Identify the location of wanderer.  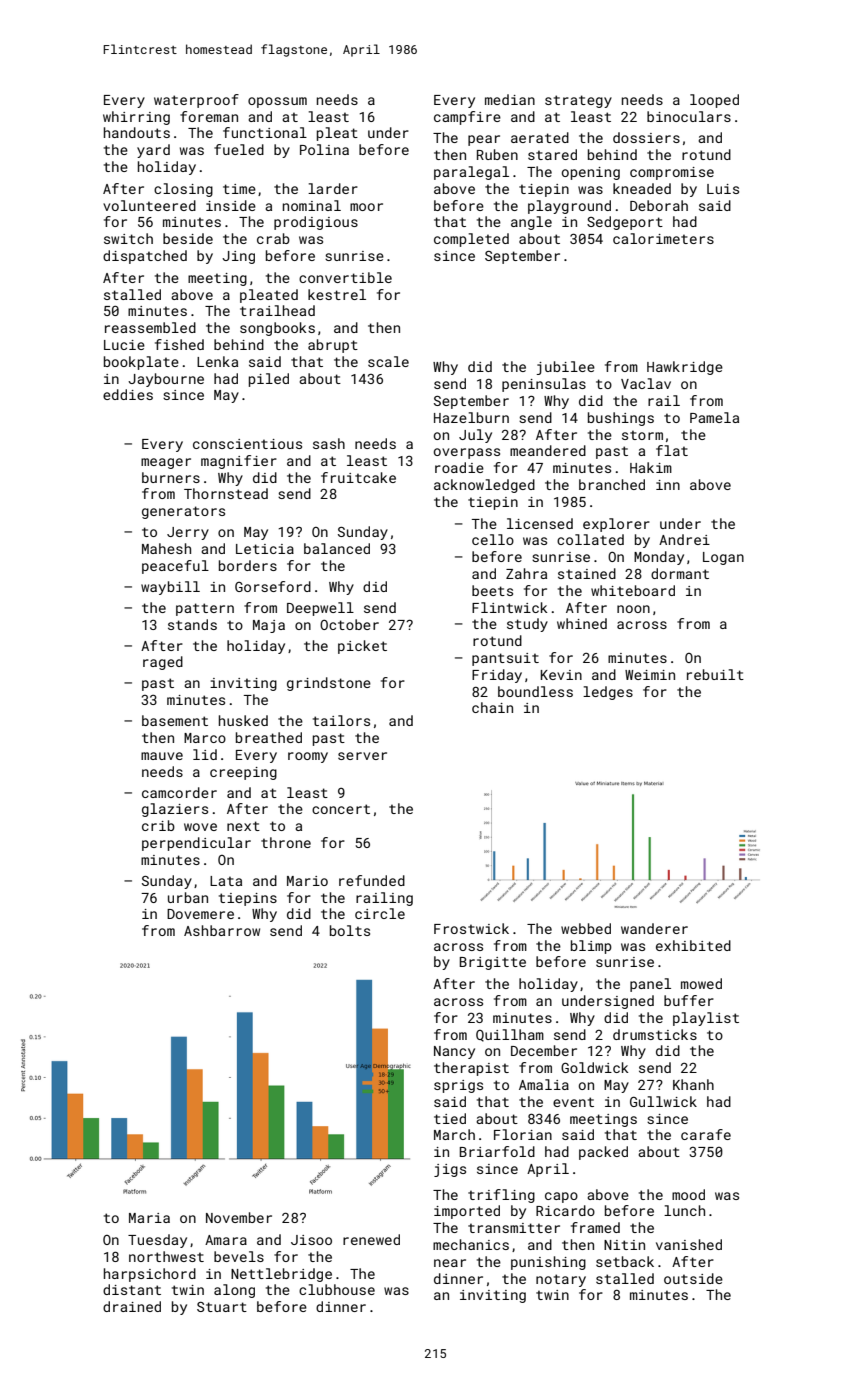
(654, 928).
